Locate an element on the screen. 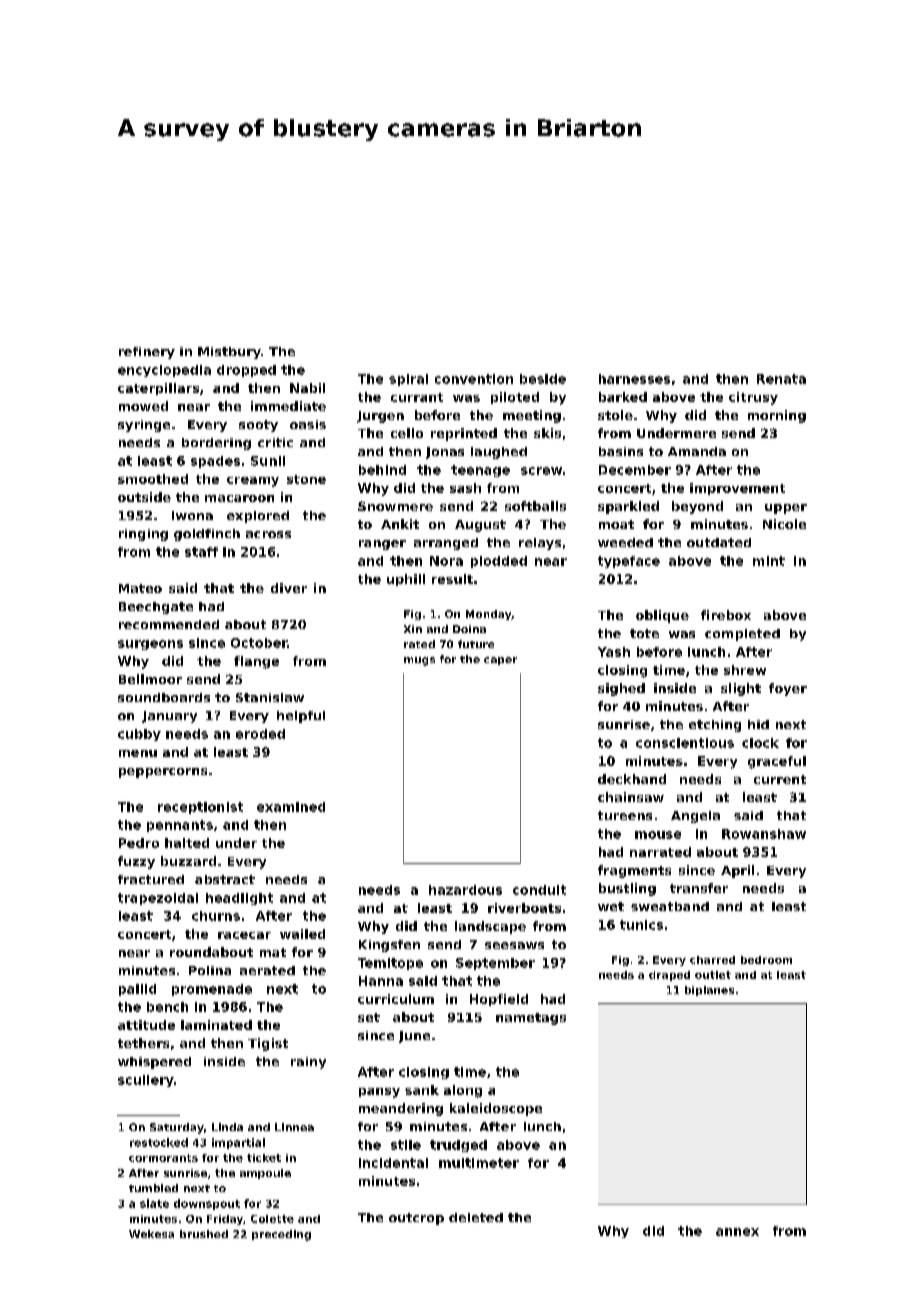  annex is located at coordinates (737, 1232).
